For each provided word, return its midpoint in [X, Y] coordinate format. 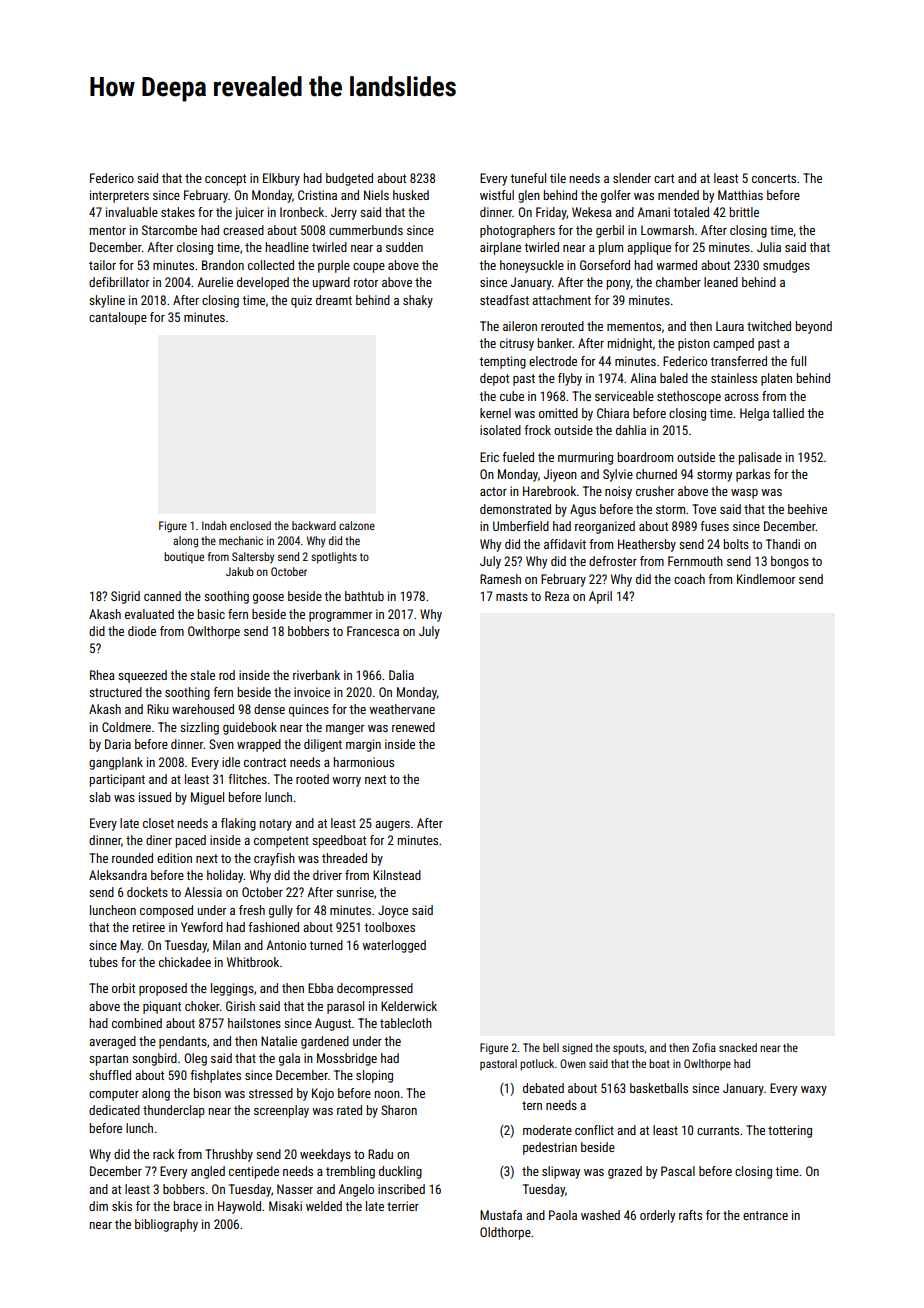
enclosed [250, 525]
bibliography [166, 1225]
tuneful [528, 178]
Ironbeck [302, 212]
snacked [738, 1047]
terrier [403, 1206]
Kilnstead [397, 875]
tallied [788, 413]
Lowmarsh [667, 230]
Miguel [207, 798]
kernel [495, 413]
